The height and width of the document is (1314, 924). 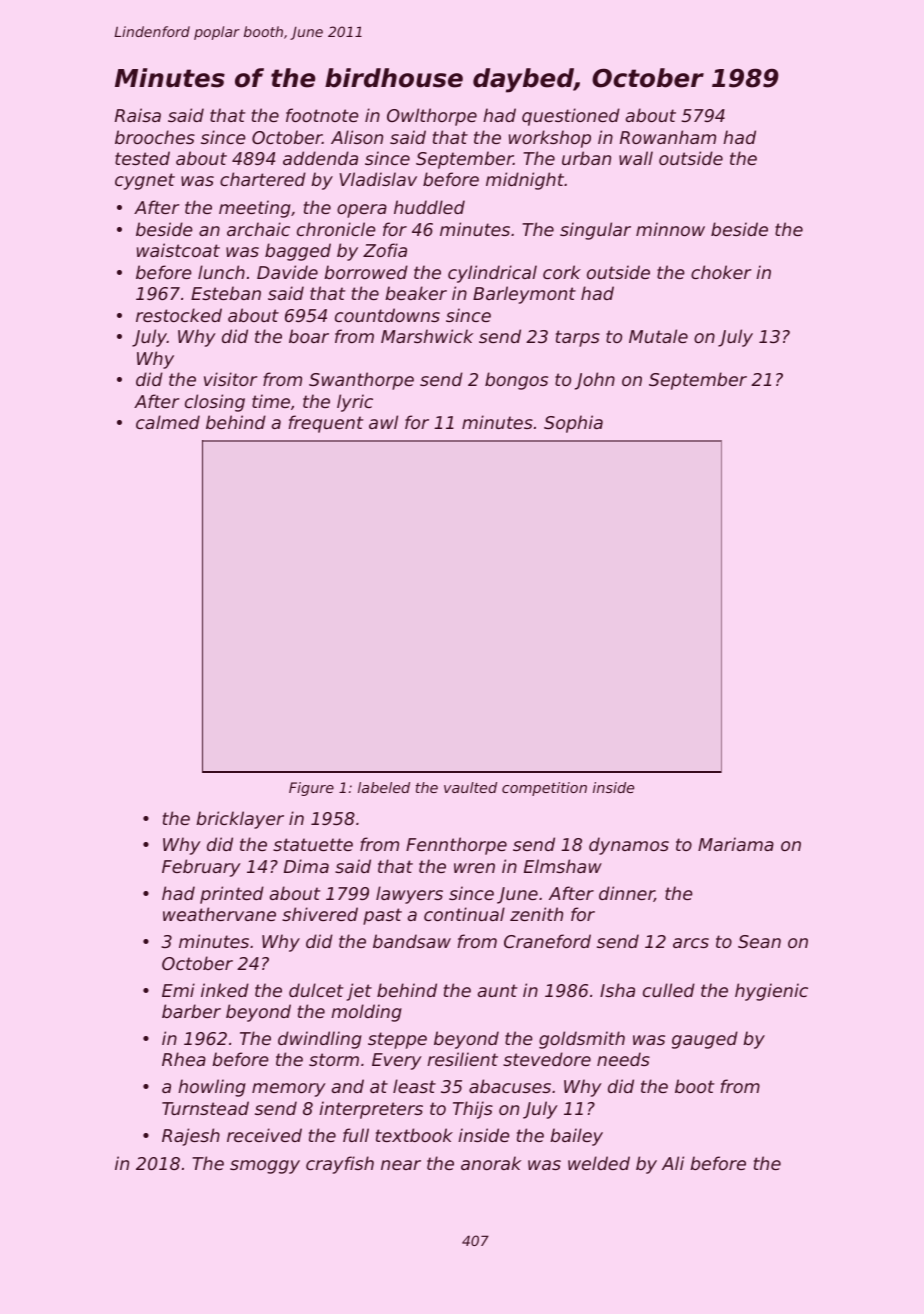 What do you see at coordinates (201, 868) in the document?
I see `February` at bounding box center [201, 868].
